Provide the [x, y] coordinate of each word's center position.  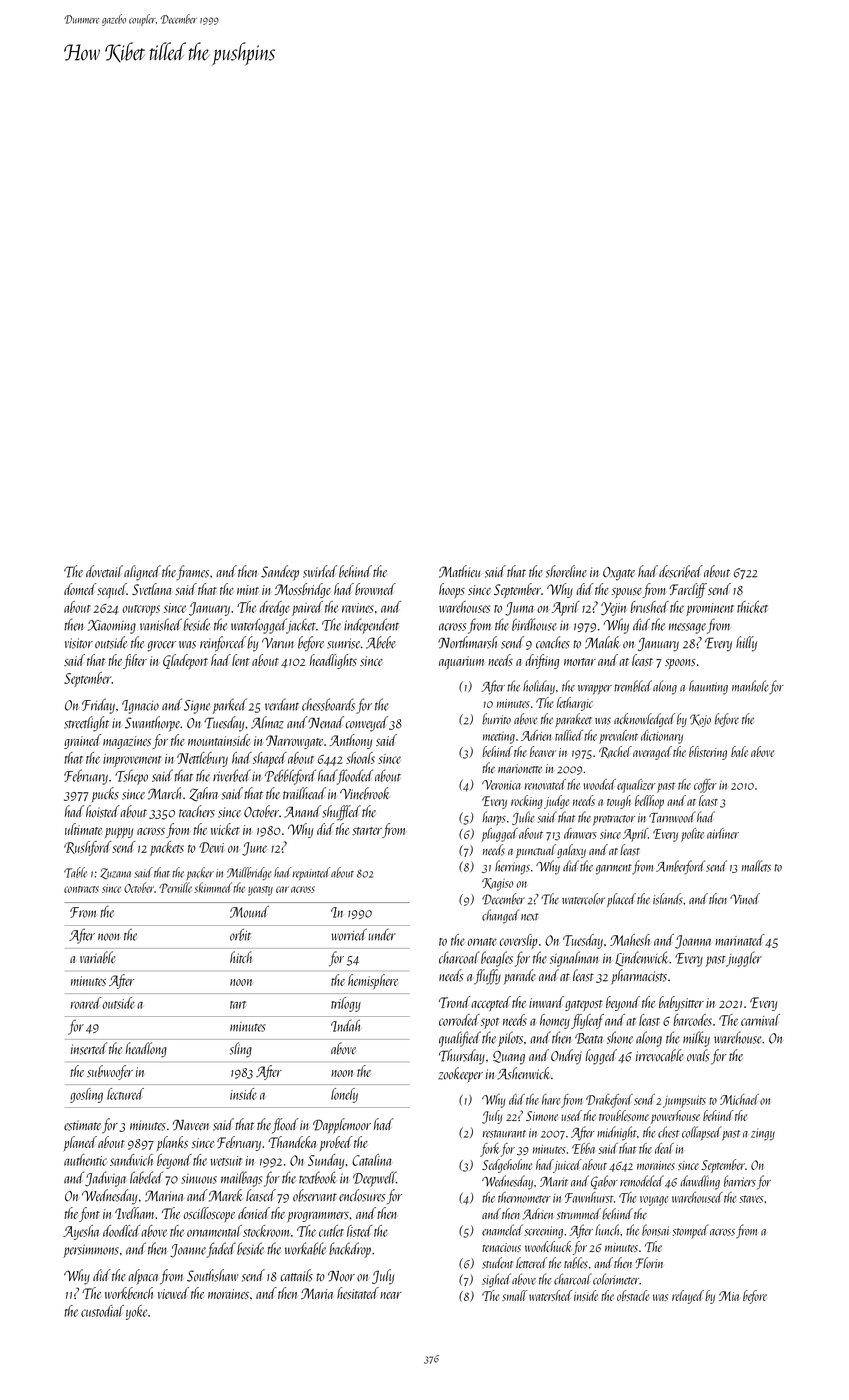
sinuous [199, 1179]
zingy [763, 1134]
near [390, 1295]
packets [167, 848]
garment [614, 869]
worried [349, 934]
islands [668, 899]
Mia [729, 1296]
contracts [81, 889]
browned [375, 589]
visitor [79, 643]
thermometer [524, 1197]
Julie [523, 818]
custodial [102, 1311]
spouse [627, 593]
